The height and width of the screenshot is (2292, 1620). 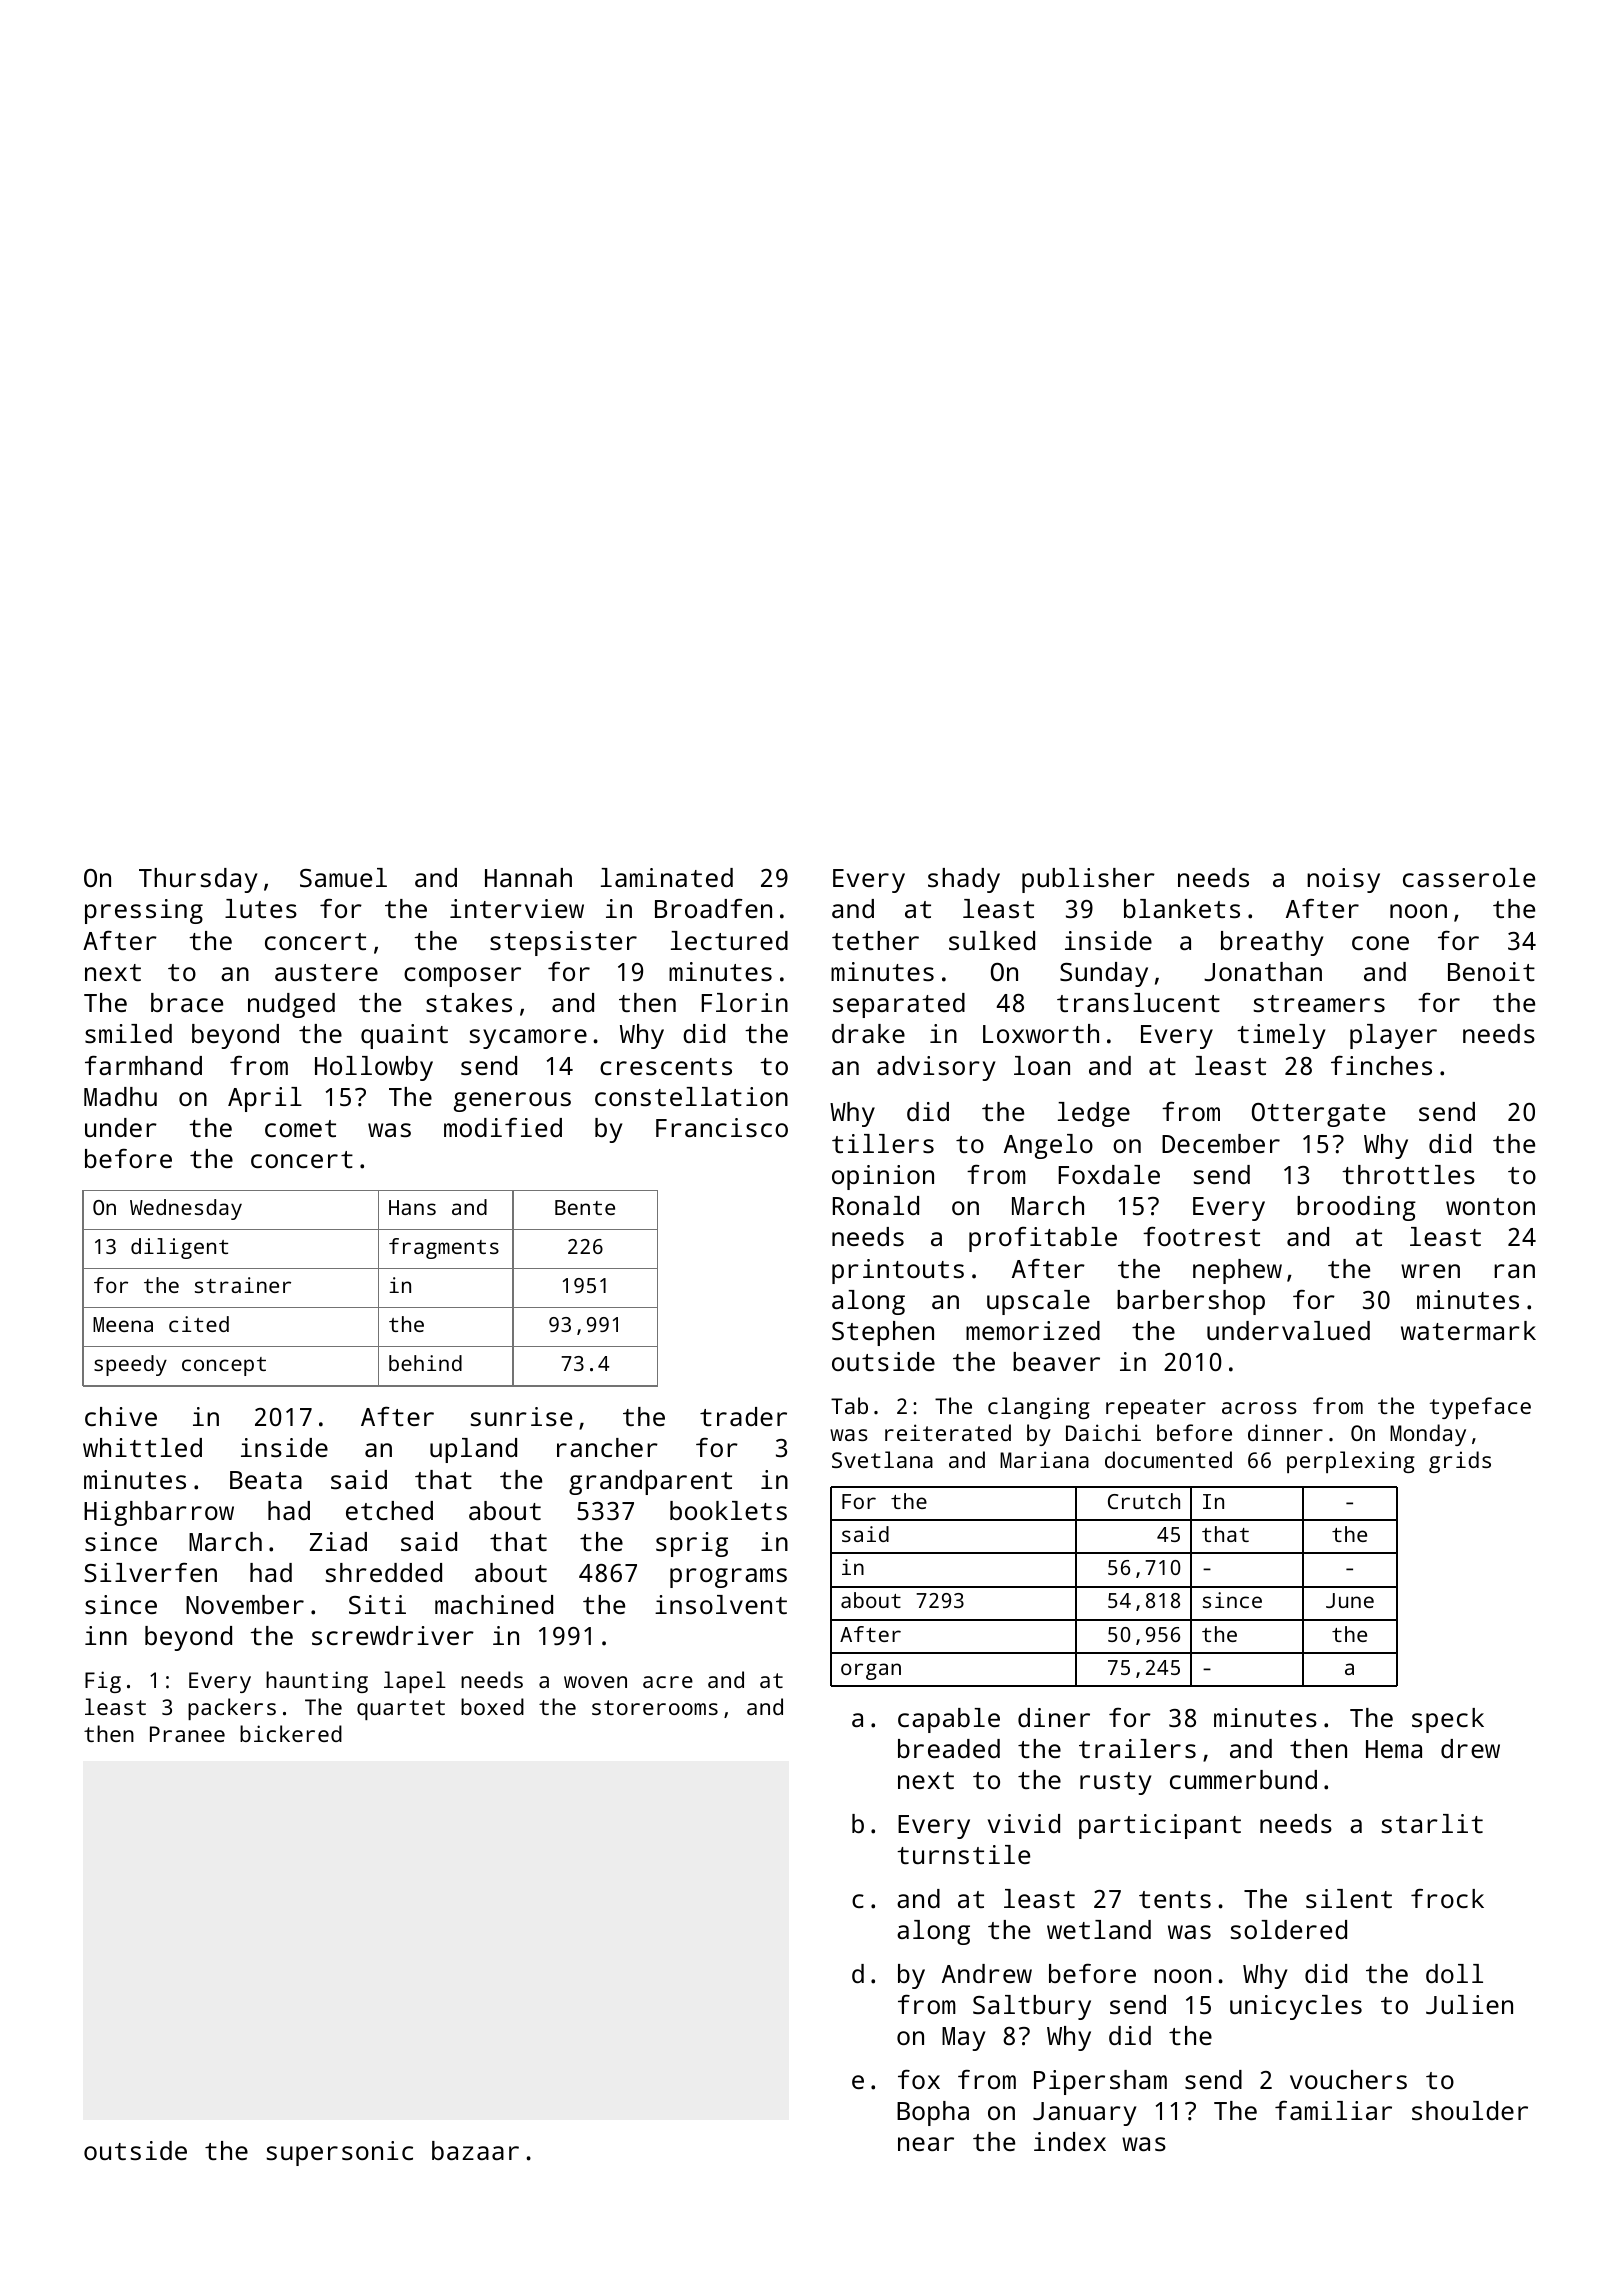 What do you see at coordinates (425, 1363) in the screenshot?
I see `behind` at bounding box center [425, 1363].
